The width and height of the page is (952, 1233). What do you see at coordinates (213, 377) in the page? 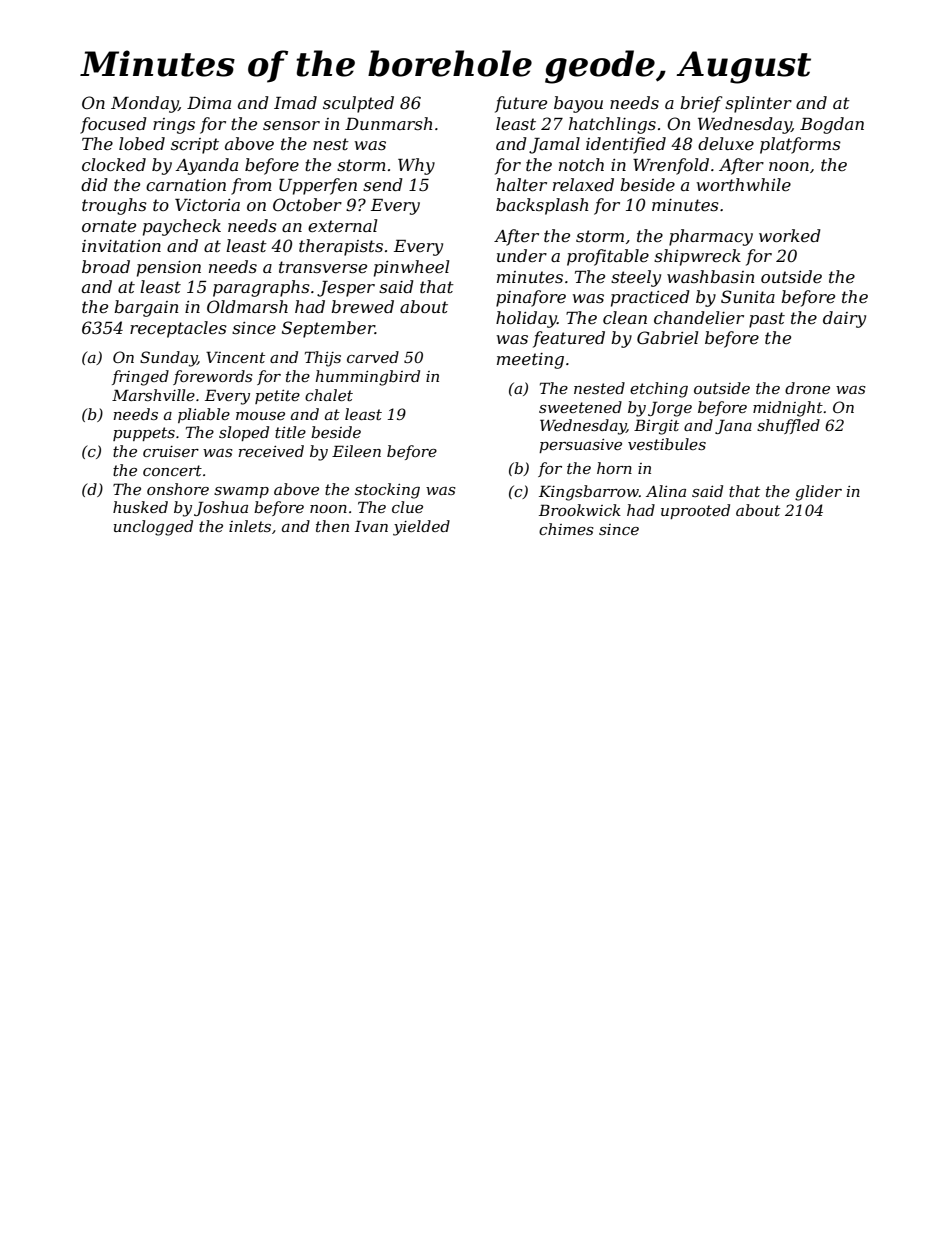
I see `forewords` at bounding box center [213, 377].
